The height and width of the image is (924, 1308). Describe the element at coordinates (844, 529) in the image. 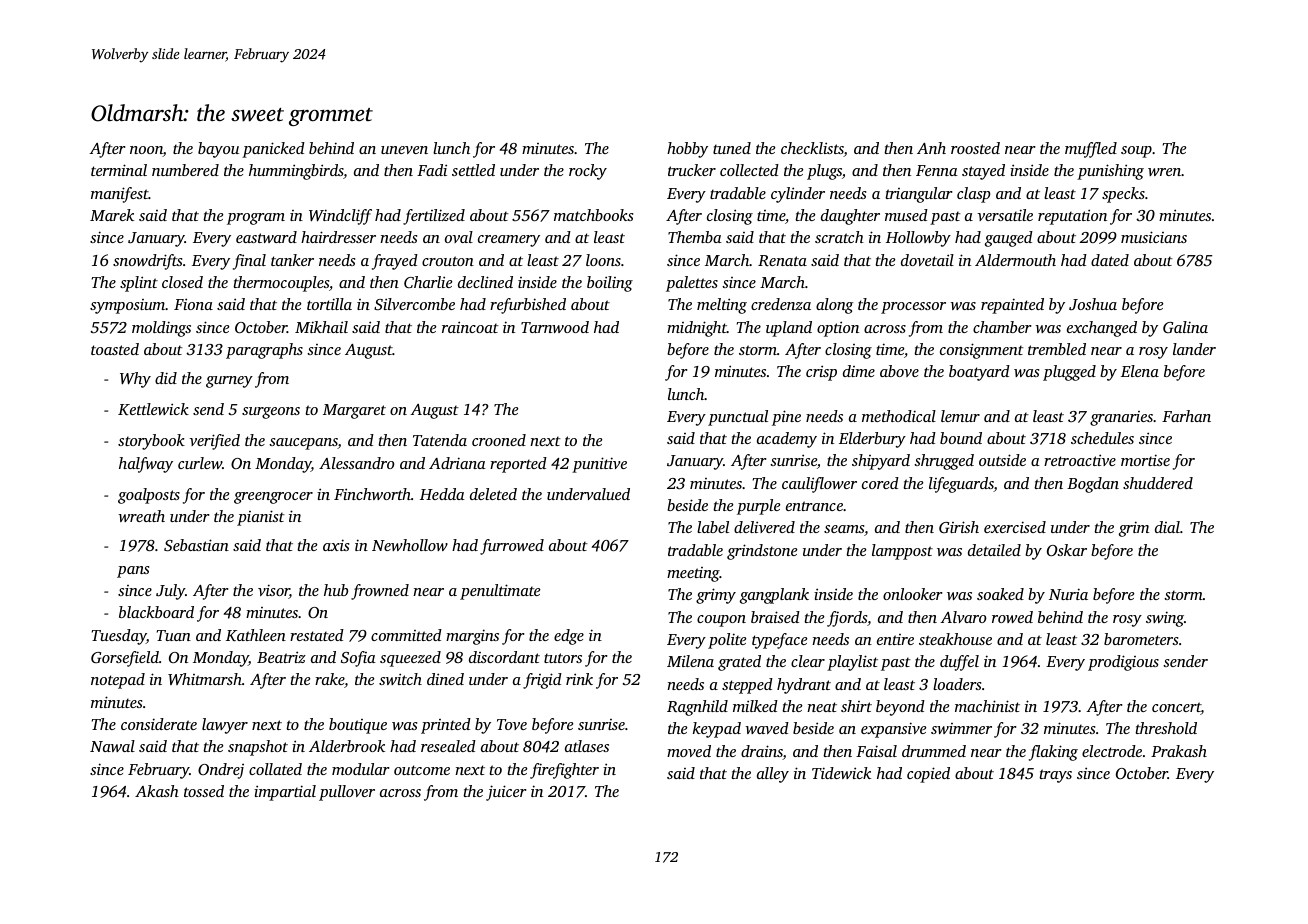

I see `seams` at that location.
